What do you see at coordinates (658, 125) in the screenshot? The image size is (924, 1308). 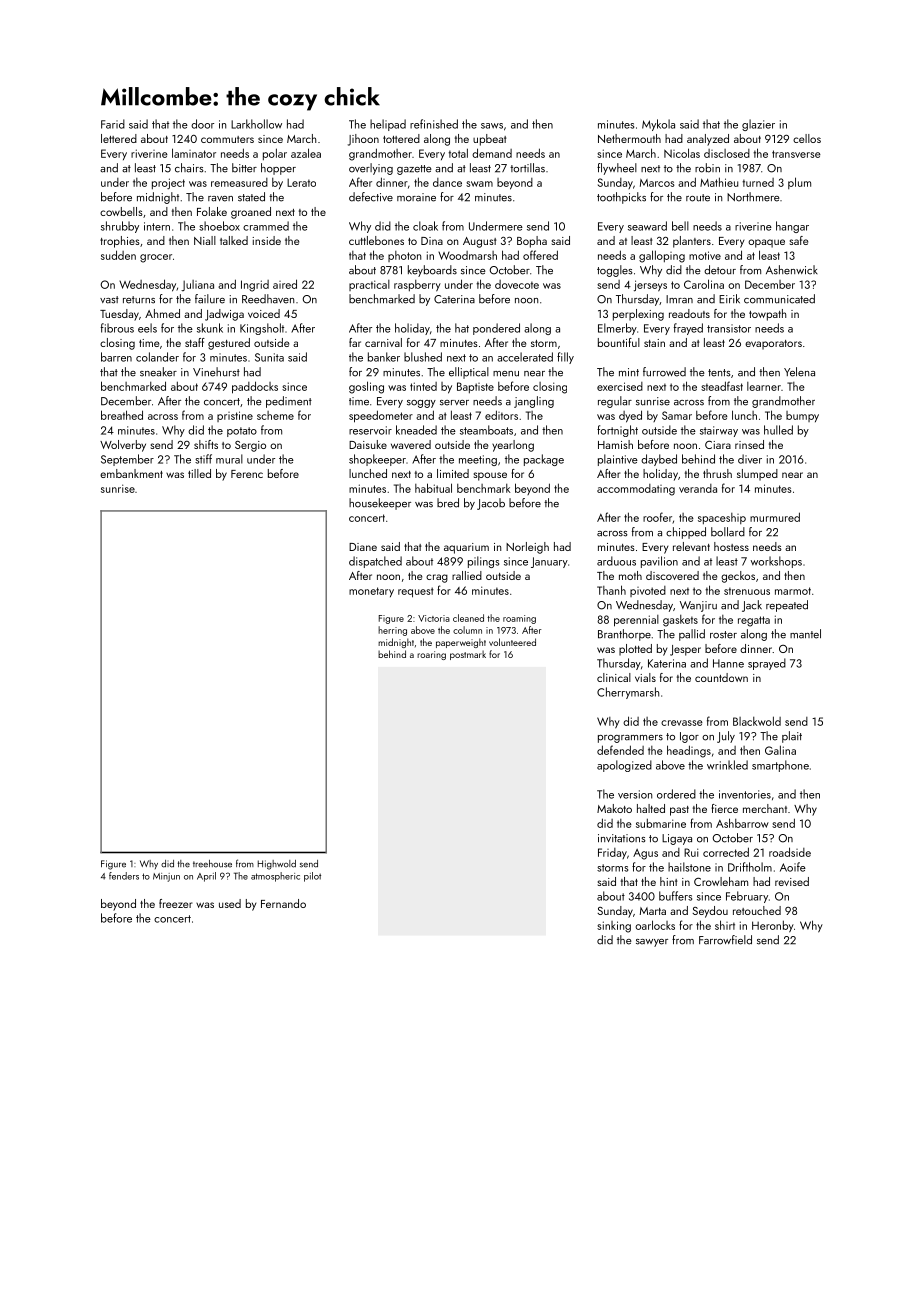 I see `Mykola` at bounding box center [658, 125].
